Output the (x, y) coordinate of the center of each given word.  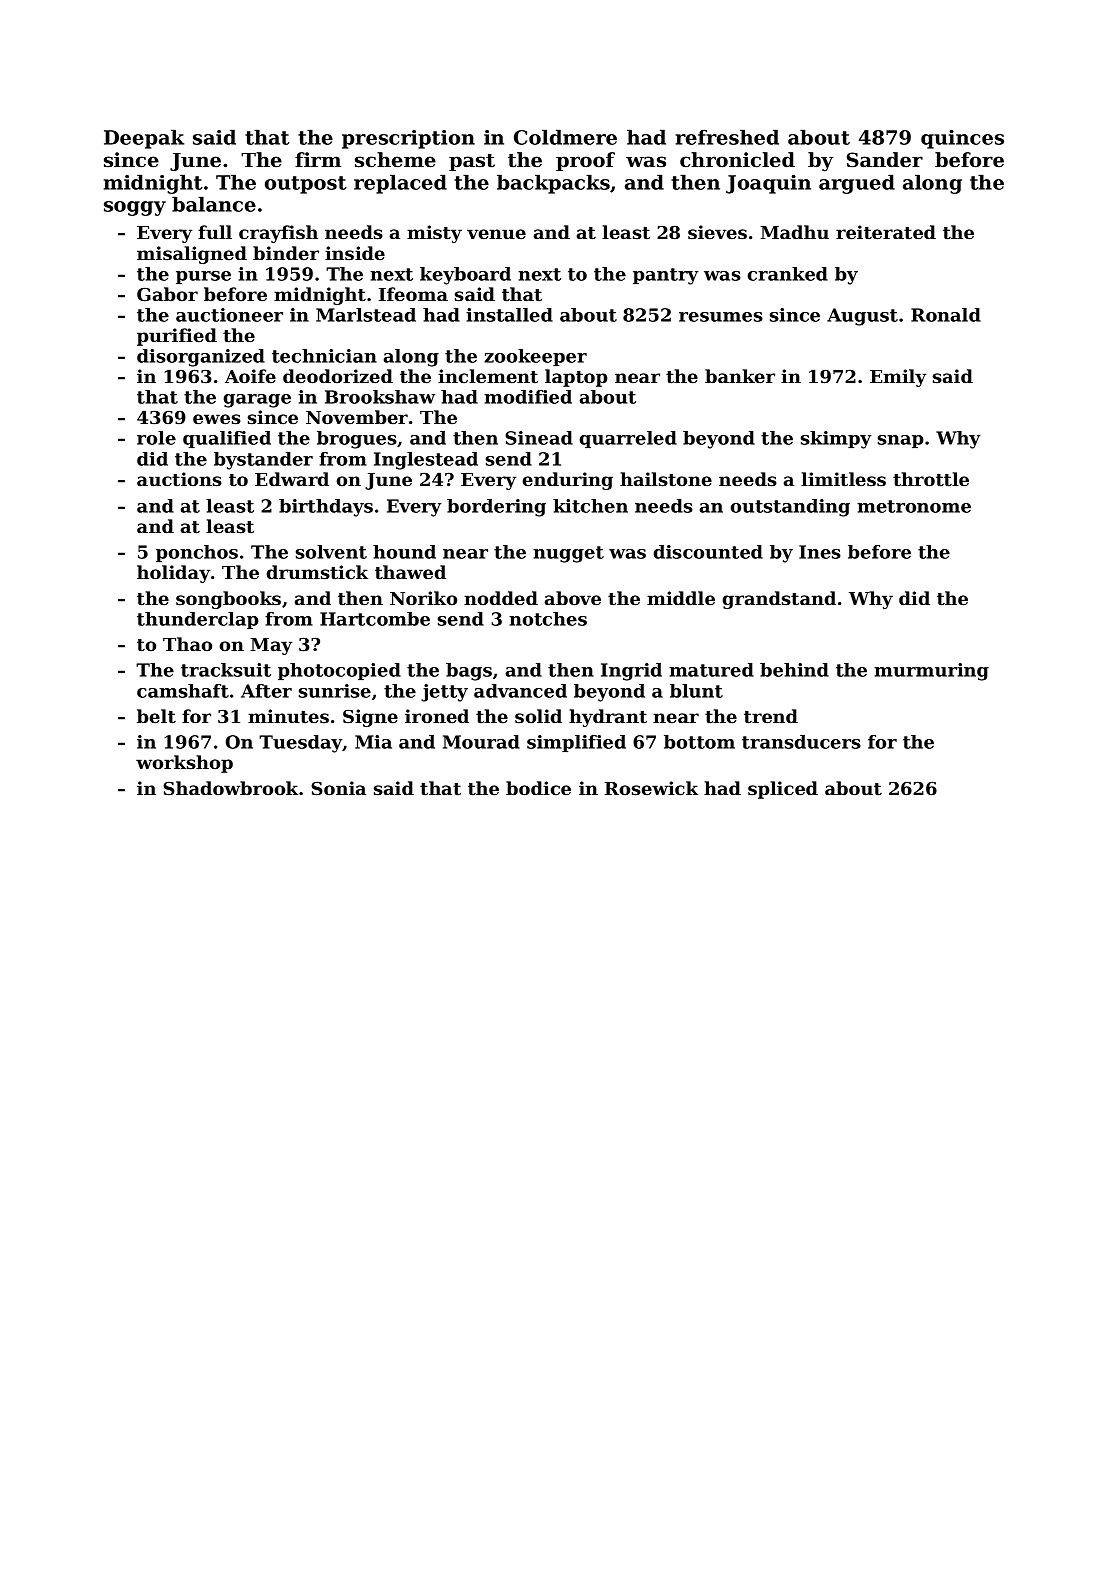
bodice (538, 788)
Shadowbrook (230, 788)
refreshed (727, 137)
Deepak (144, 139)
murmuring (931, 672)
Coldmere (565, 137)
